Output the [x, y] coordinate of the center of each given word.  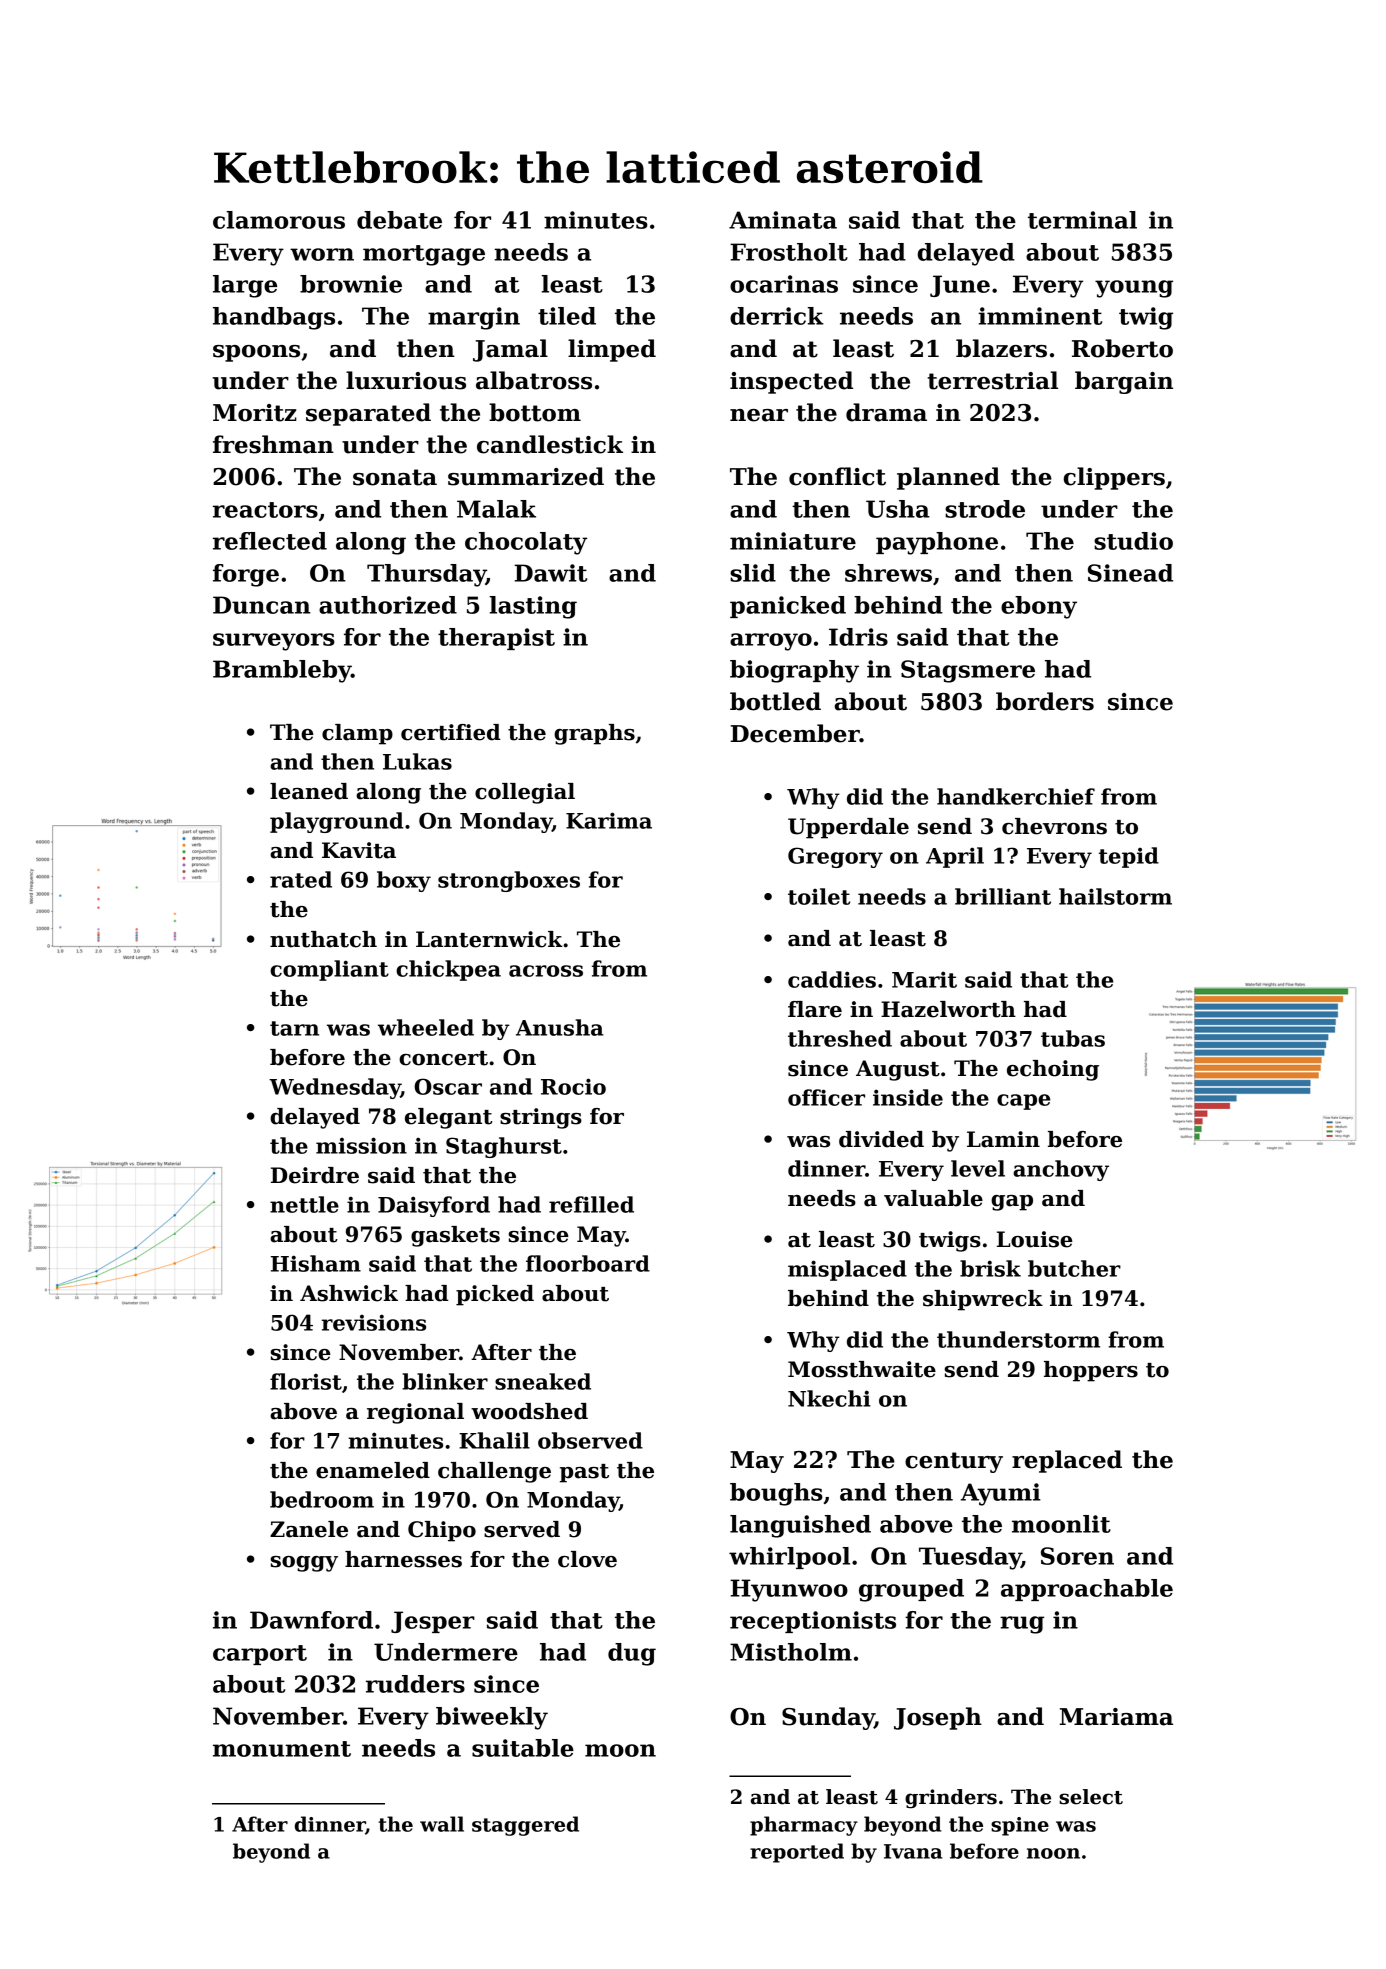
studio [1133, 541]
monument [282, 1749]
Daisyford [434, 1206]
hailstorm [1115, 896]
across [546, 971]
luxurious [406, 380]
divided [881, 1139]
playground [336, 822]
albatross [534, 380]
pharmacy [804, 1826]
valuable [933, 1198]
